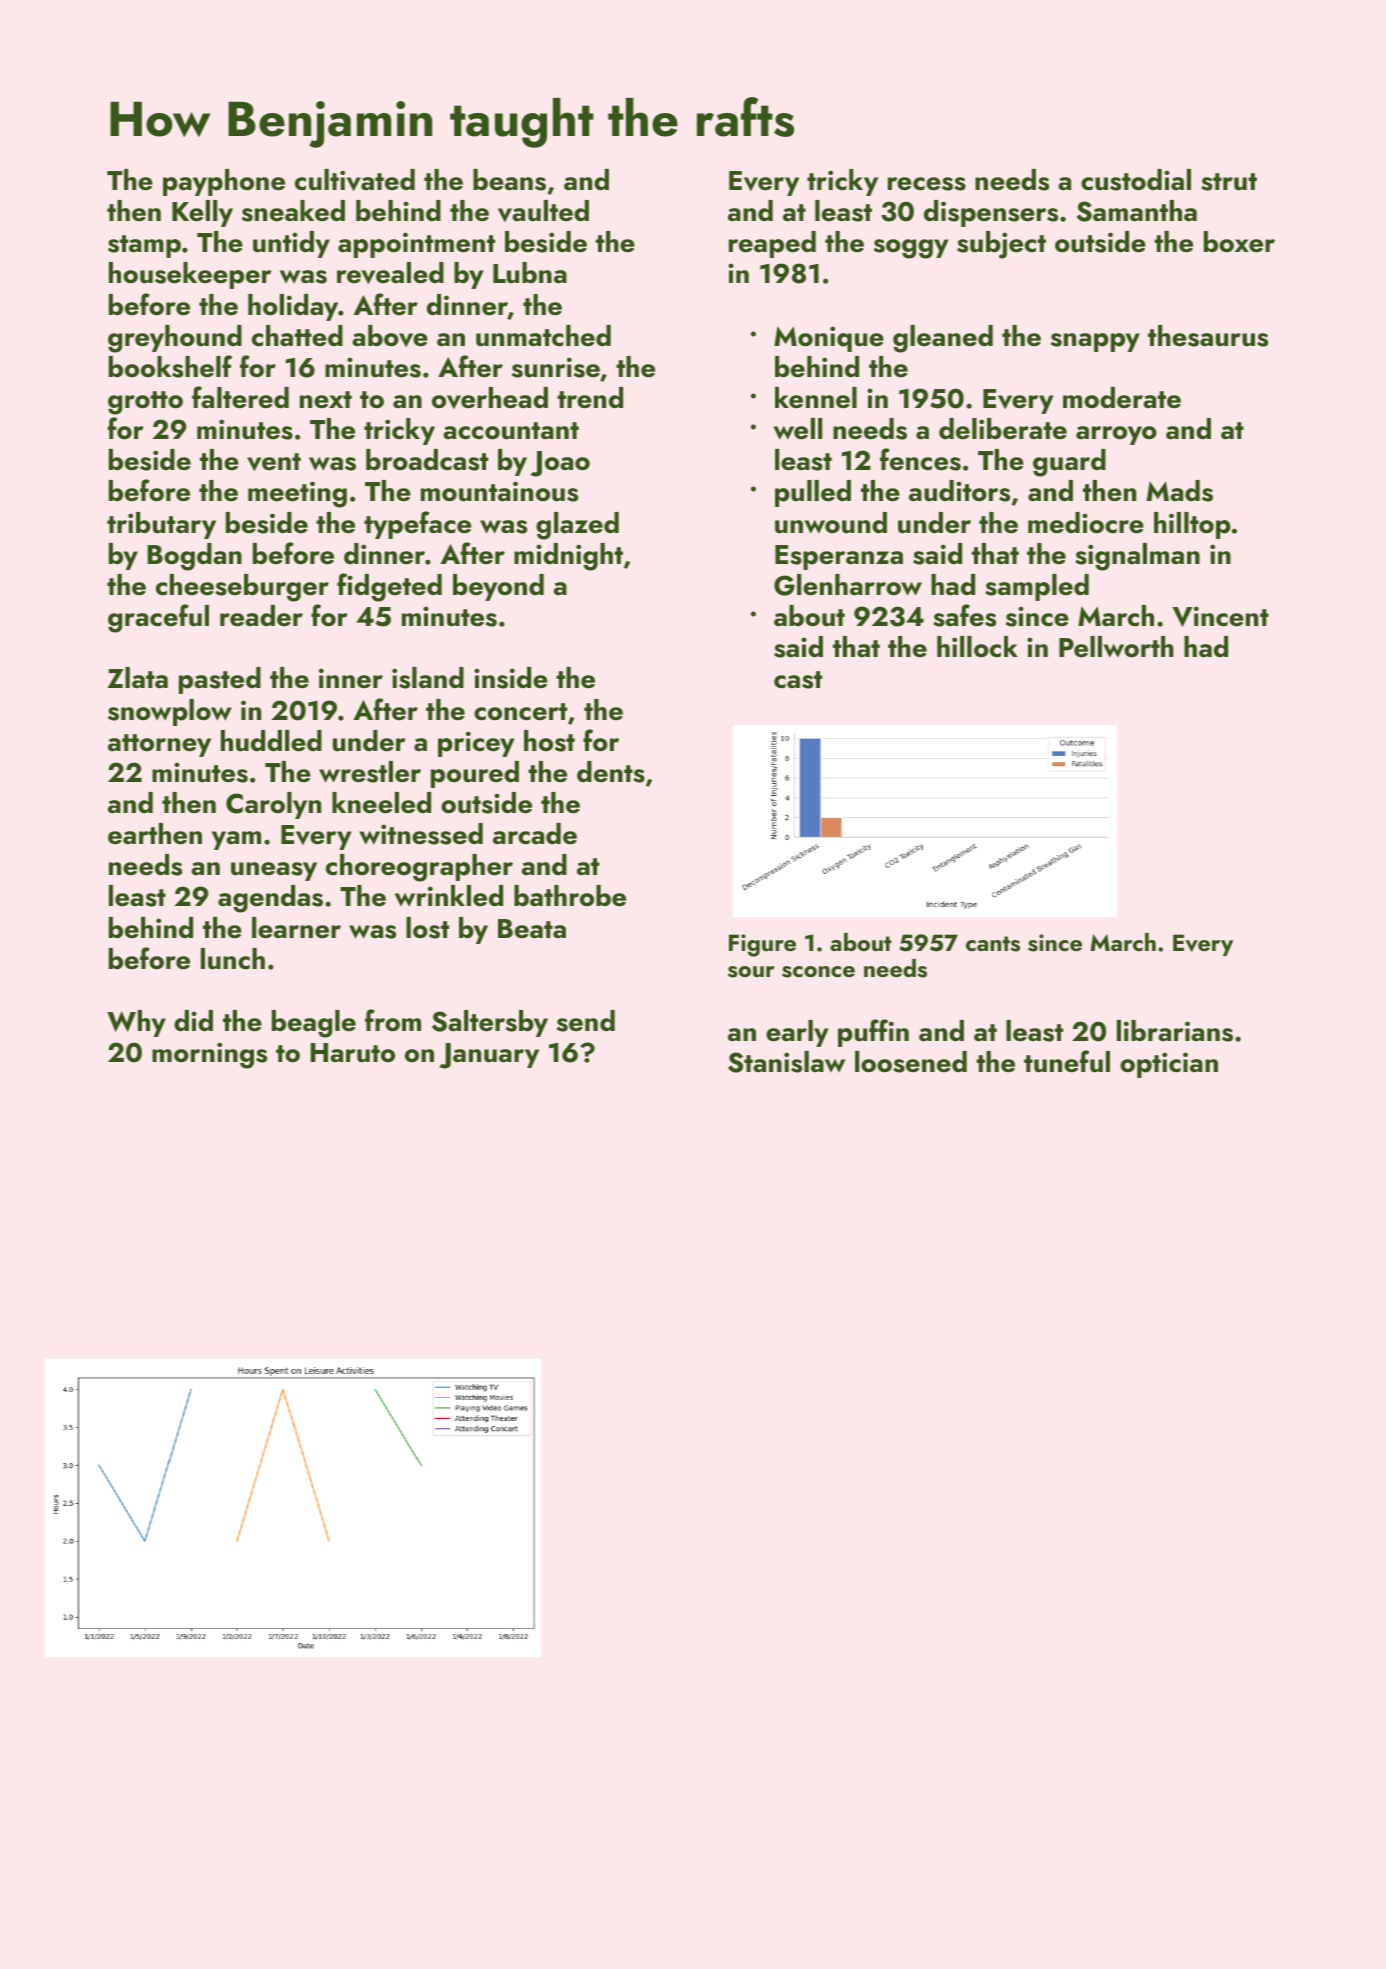  What do you see at coordinates (1116, 647) in the page?
I see `Pellworth` at bounding box center [1116, 647].
